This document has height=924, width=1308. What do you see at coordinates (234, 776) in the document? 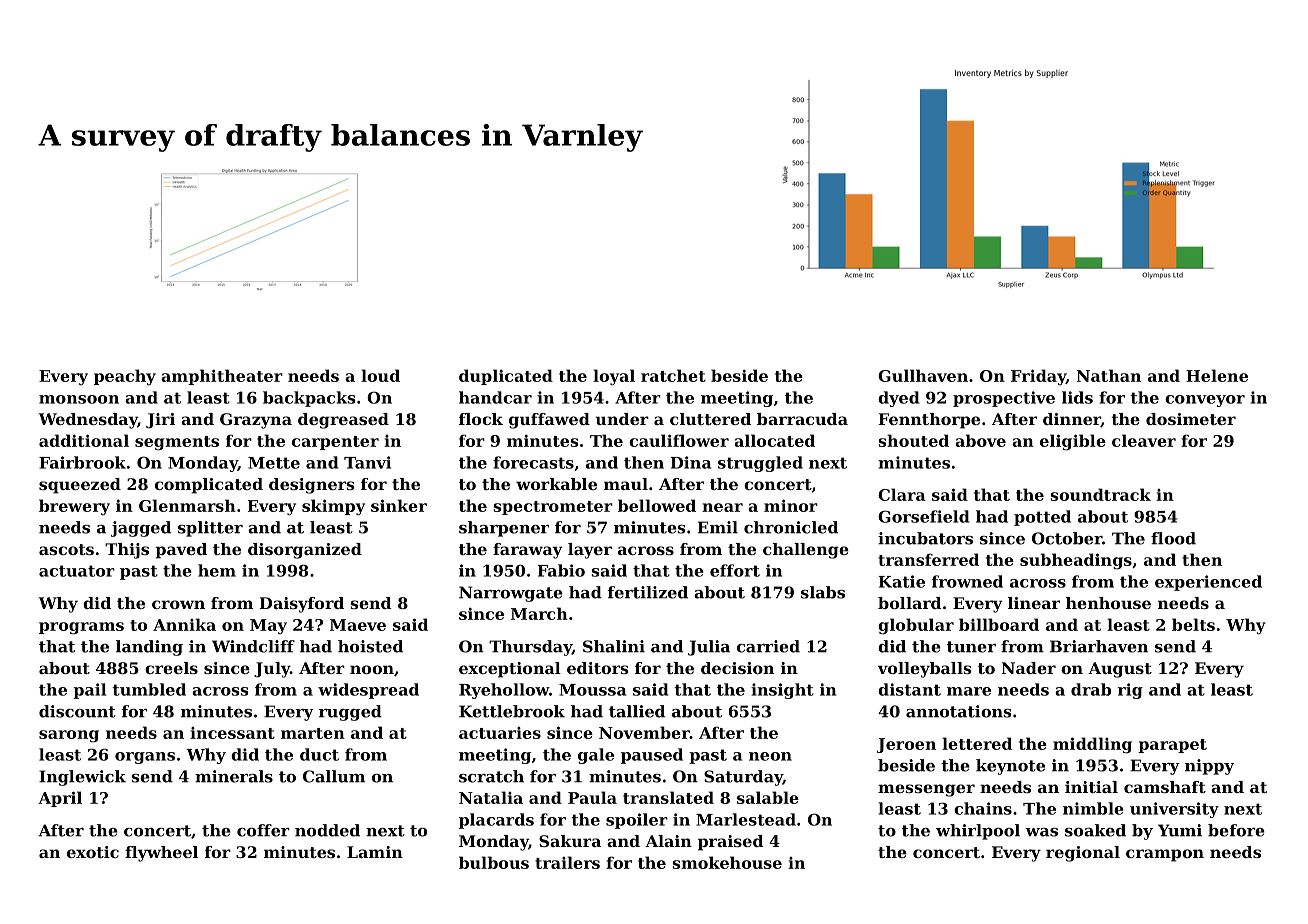
I see `minerals` at bounding box center [234, 776].
